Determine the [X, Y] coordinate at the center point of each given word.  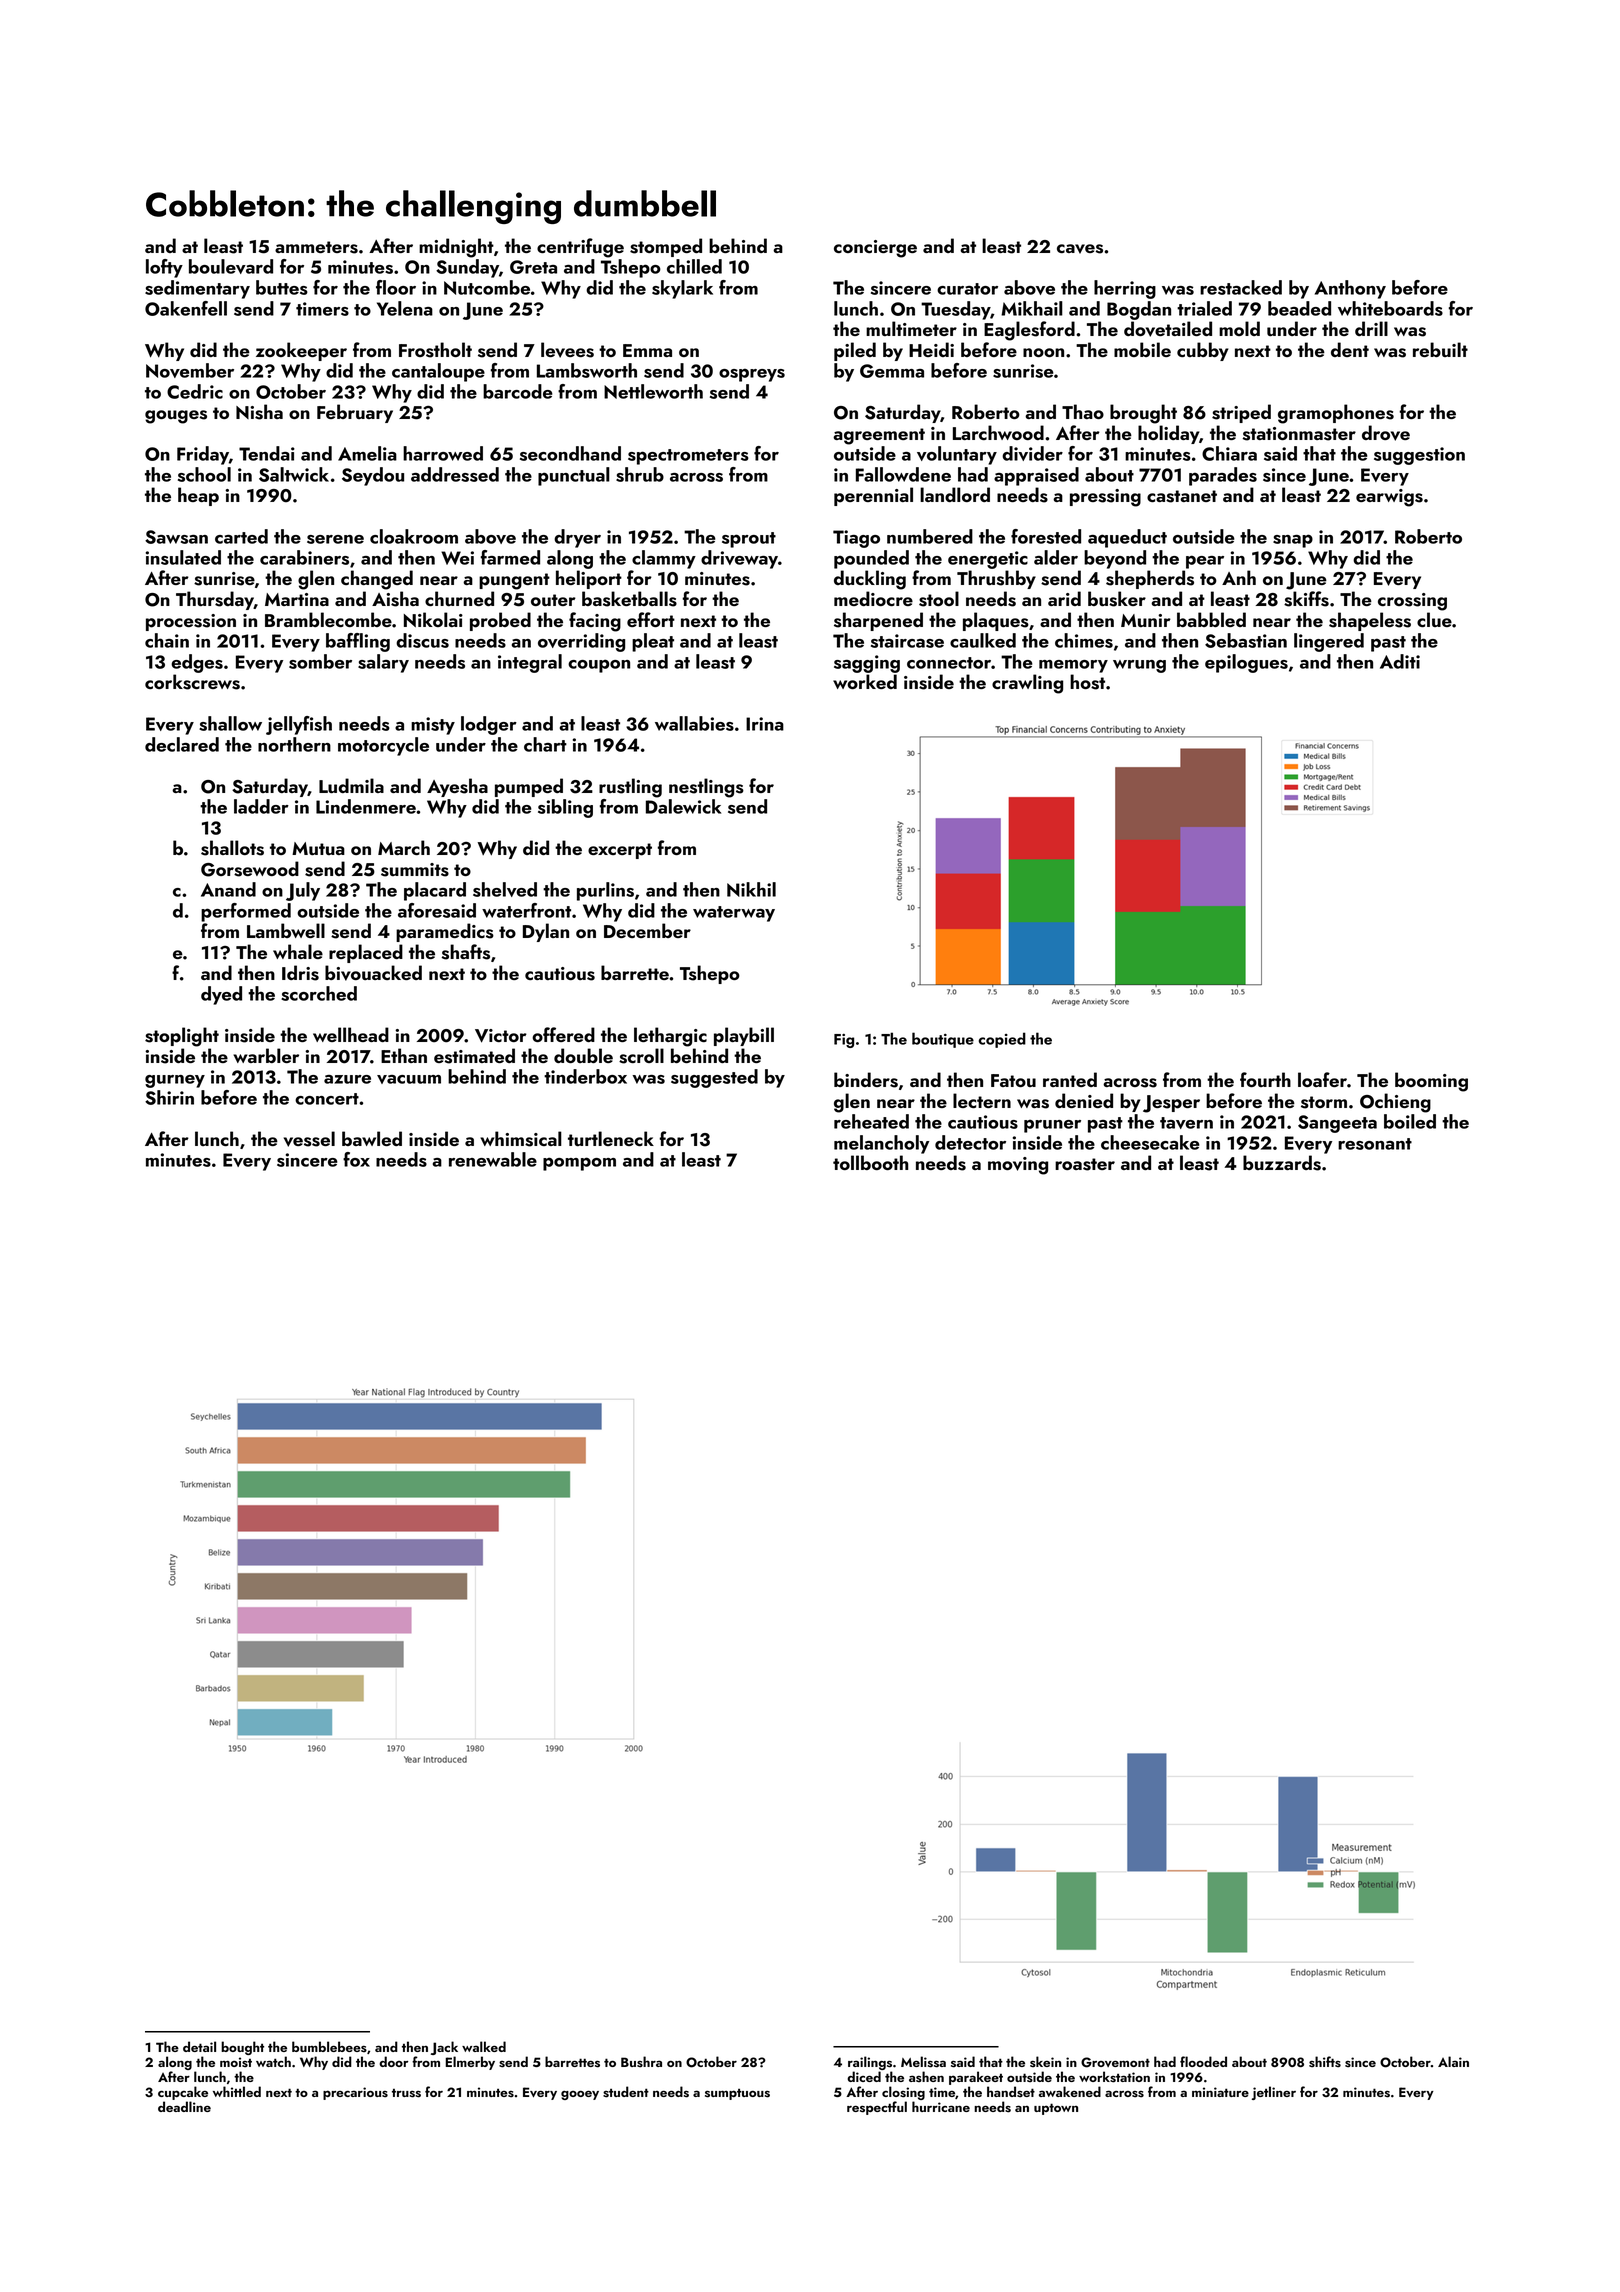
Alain [1453, 2061]
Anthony [1350, 289]
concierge [875, 249]
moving [1018, 1166]
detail [199, 2046]
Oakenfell [186, 308]
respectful [877, 2108]
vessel [309, 1139]
